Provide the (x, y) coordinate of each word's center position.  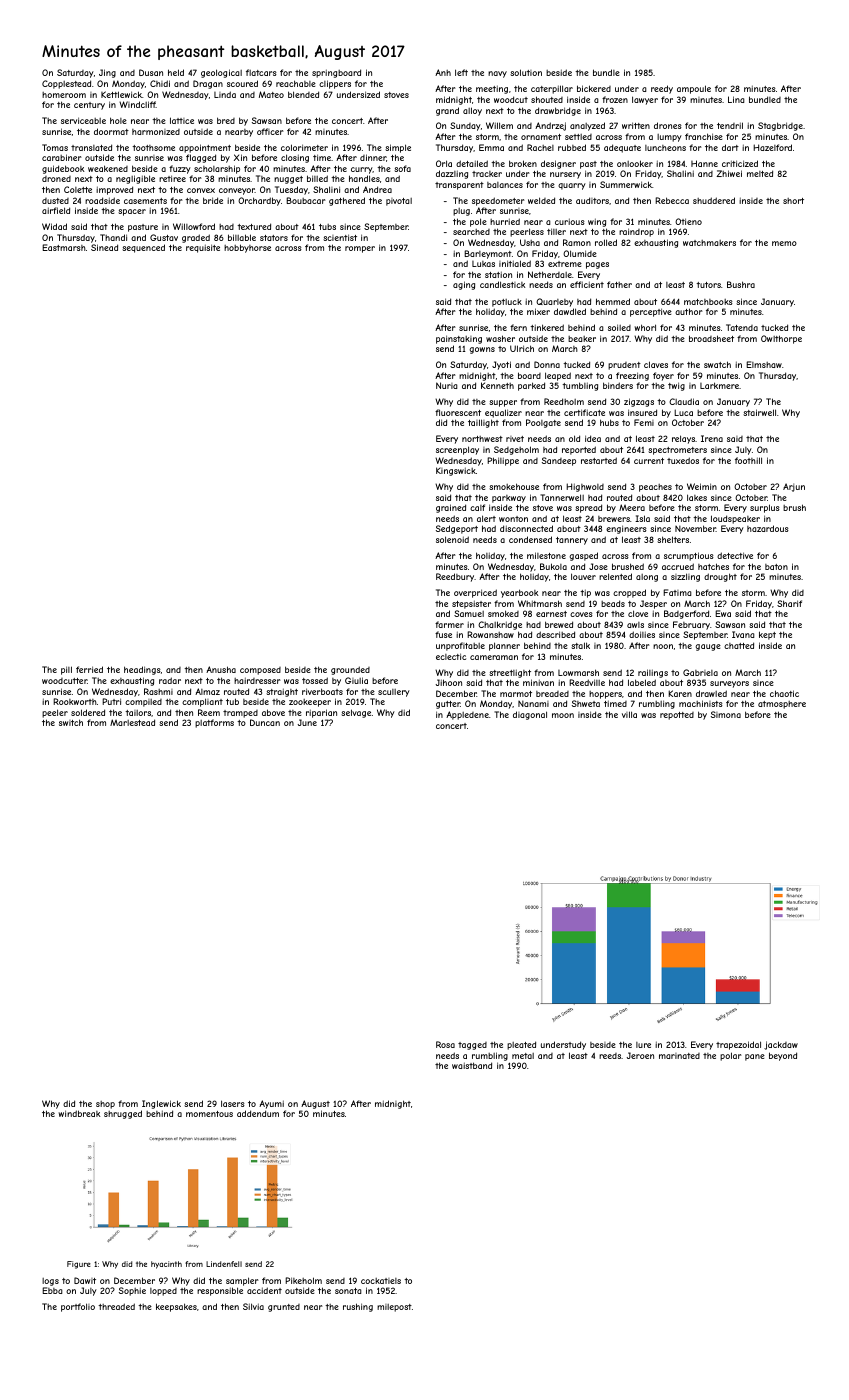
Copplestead (66, 84)
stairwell (759, 412)
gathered (347, 201)
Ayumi (271, 1104)
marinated (679, 1056)
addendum (258, 1113)
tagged (472, 1046)
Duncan (265, 722)
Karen (680, 693)
